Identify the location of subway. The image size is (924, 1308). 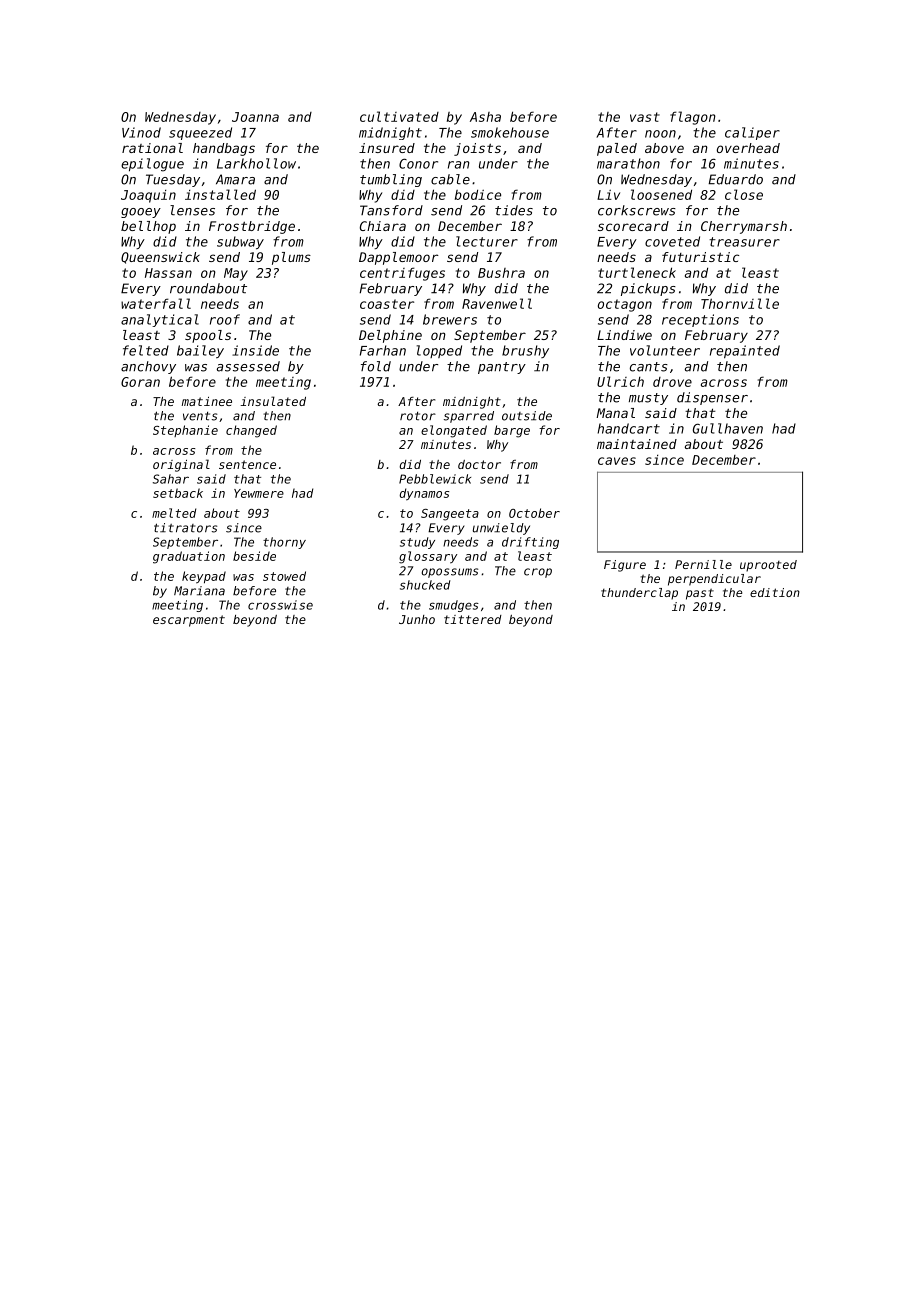
(240, 242).
